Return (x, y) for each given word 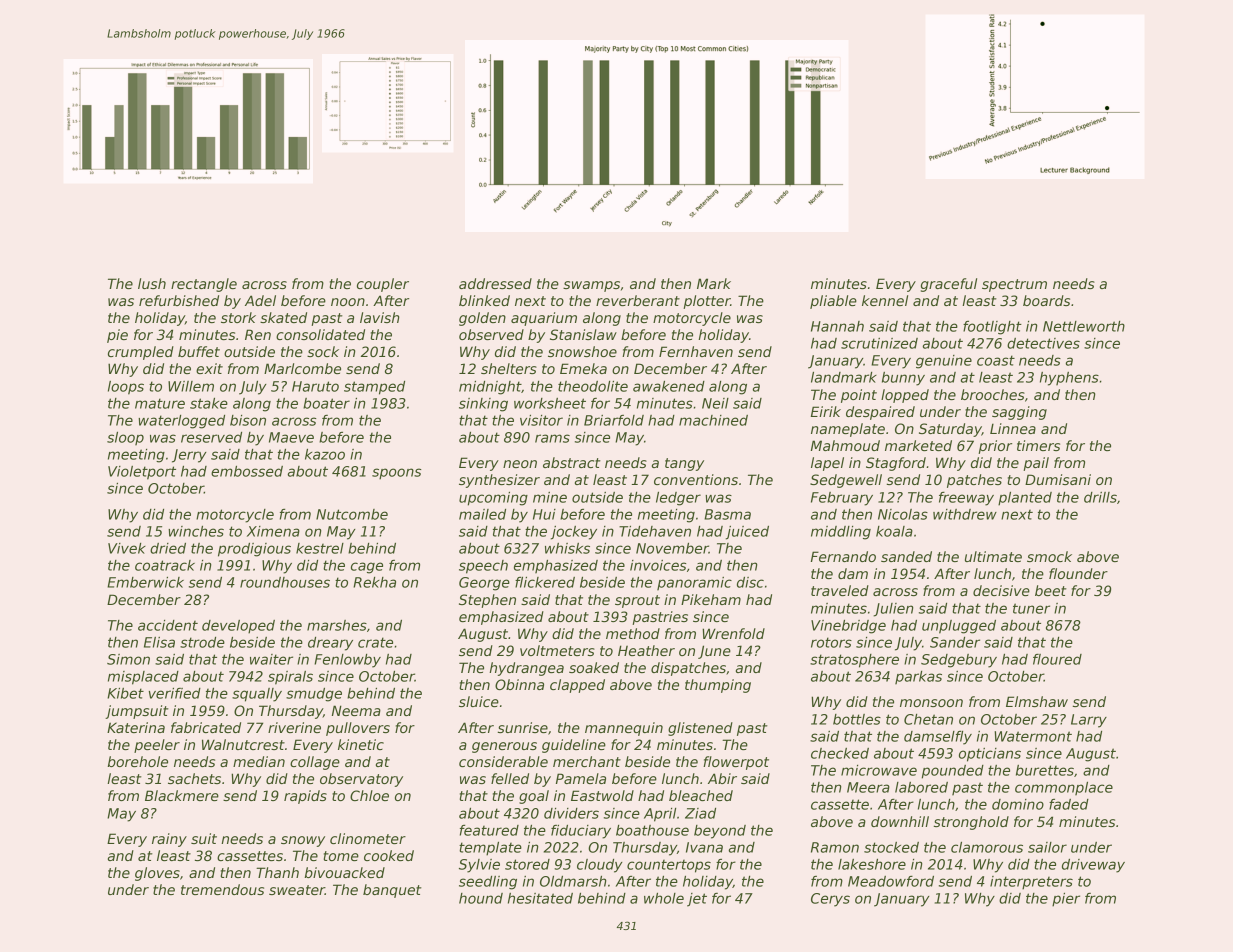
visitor (541, 420)
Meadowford (891, 881)
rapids (305, 797)
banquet (392, 891)
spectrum (1014, 285)
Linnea (1013, 428)
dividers (571, 813)
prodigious (254, 550)
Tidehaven (655, 531)
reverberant (638, 300)
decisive (1001, 590)
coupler (383, 285)
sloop (125, 438)
